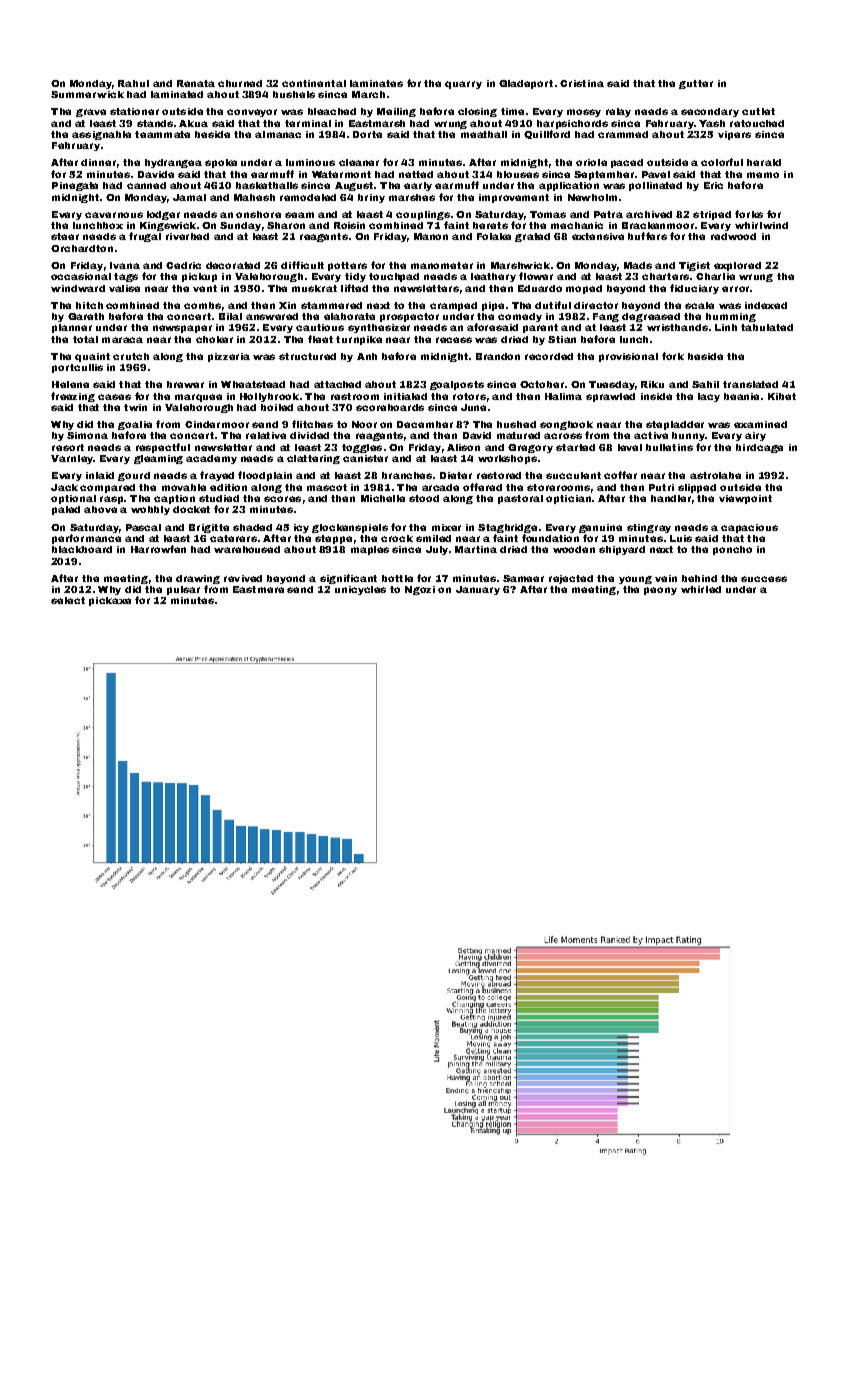 This screenshot has height=1400, width=849. What do you see at coordinates (397, 578) in the screenshot?
I see `bottle` at bounding box center [397, 578].
